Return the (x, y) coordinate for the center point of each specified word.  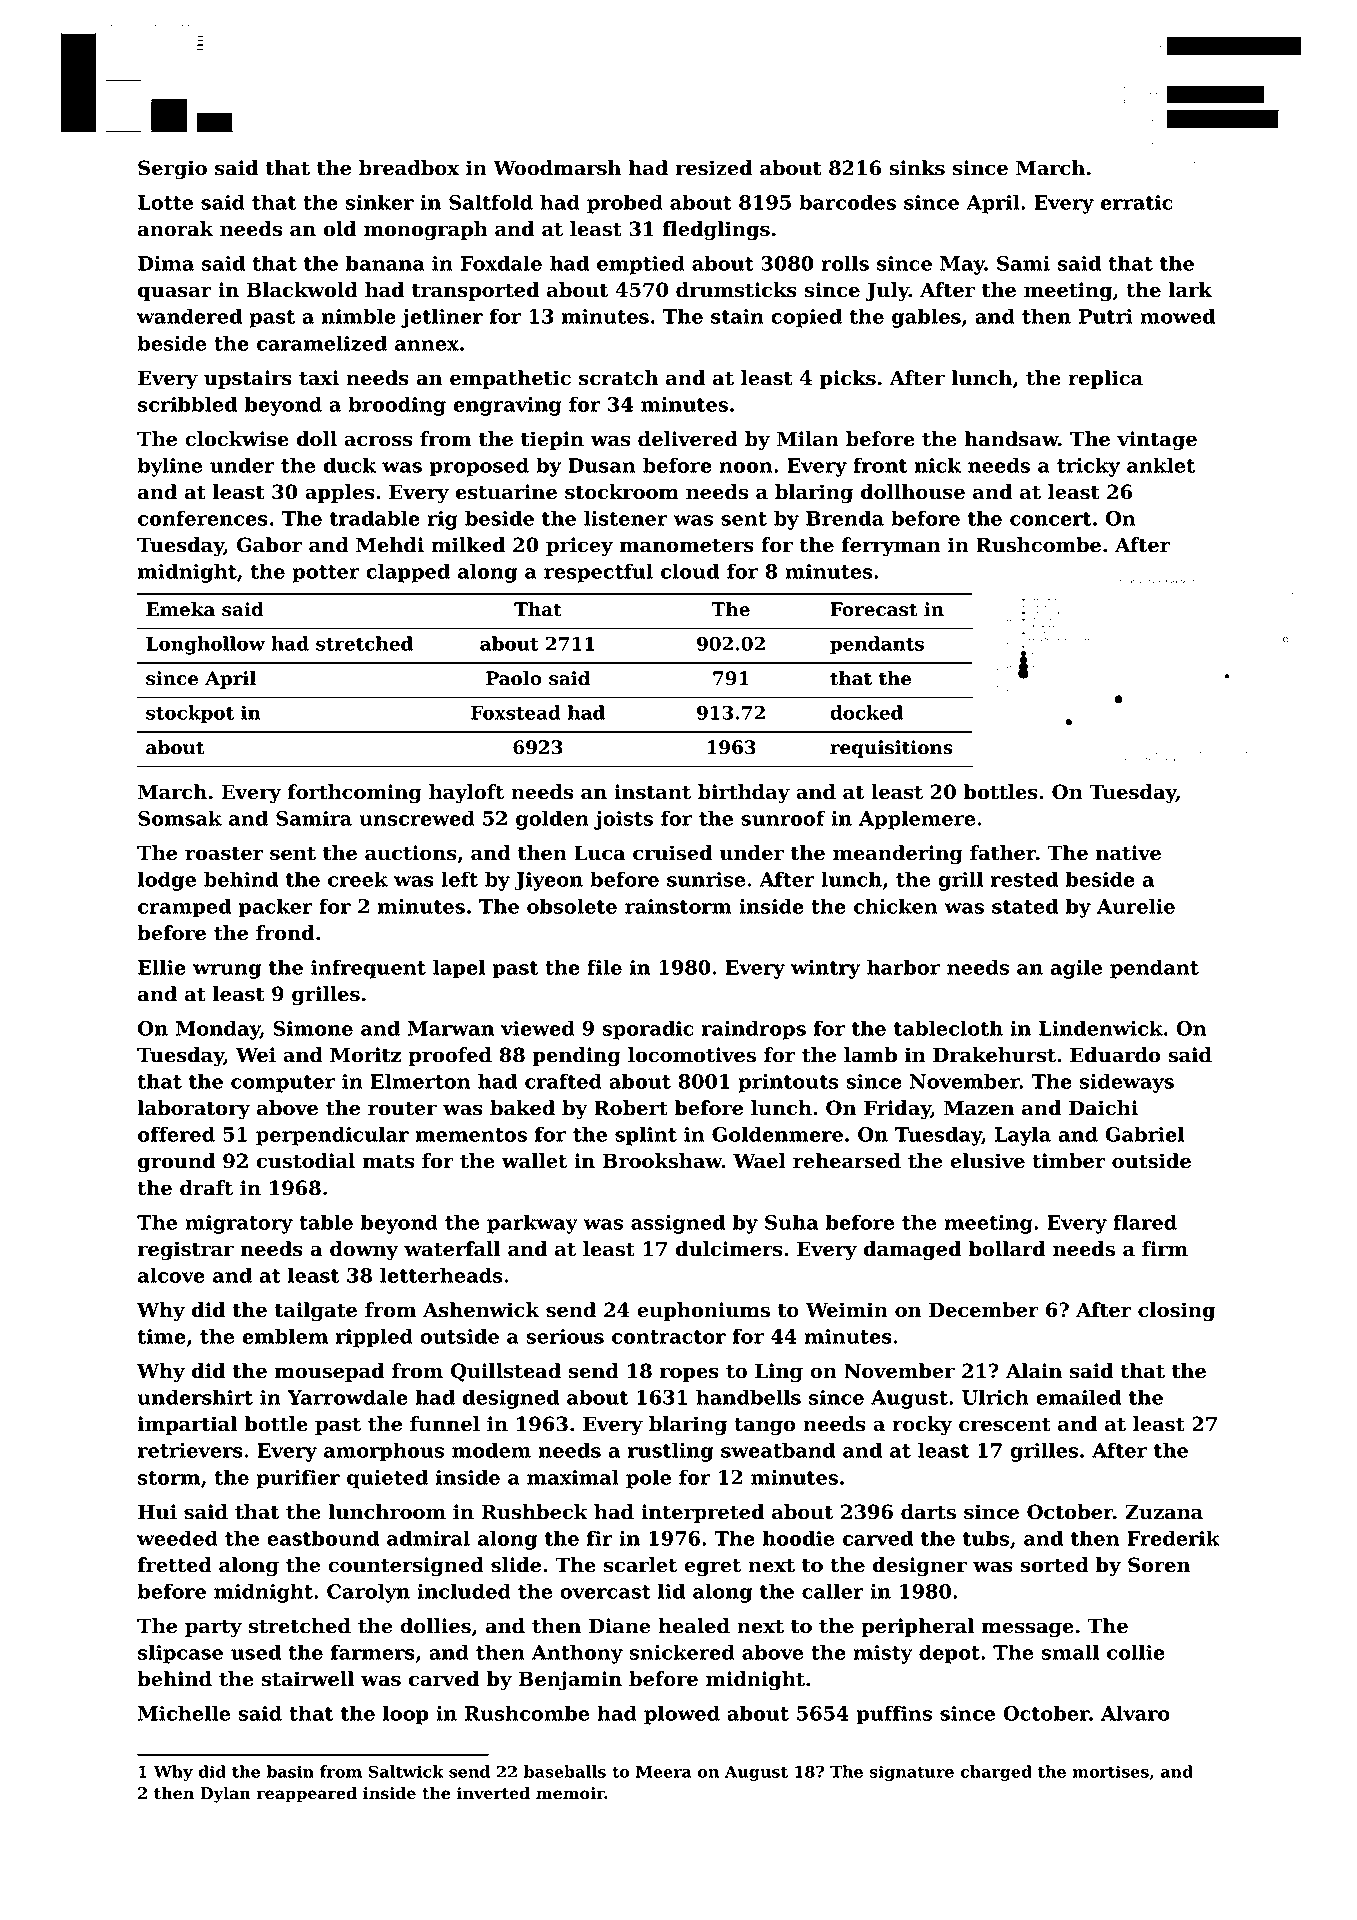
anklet (1161, 465)
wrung (227, 971)
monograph (426, 231)
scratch (618, 378)
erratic (1137, 202)
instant (652, 792)
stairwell (308, 1679)
